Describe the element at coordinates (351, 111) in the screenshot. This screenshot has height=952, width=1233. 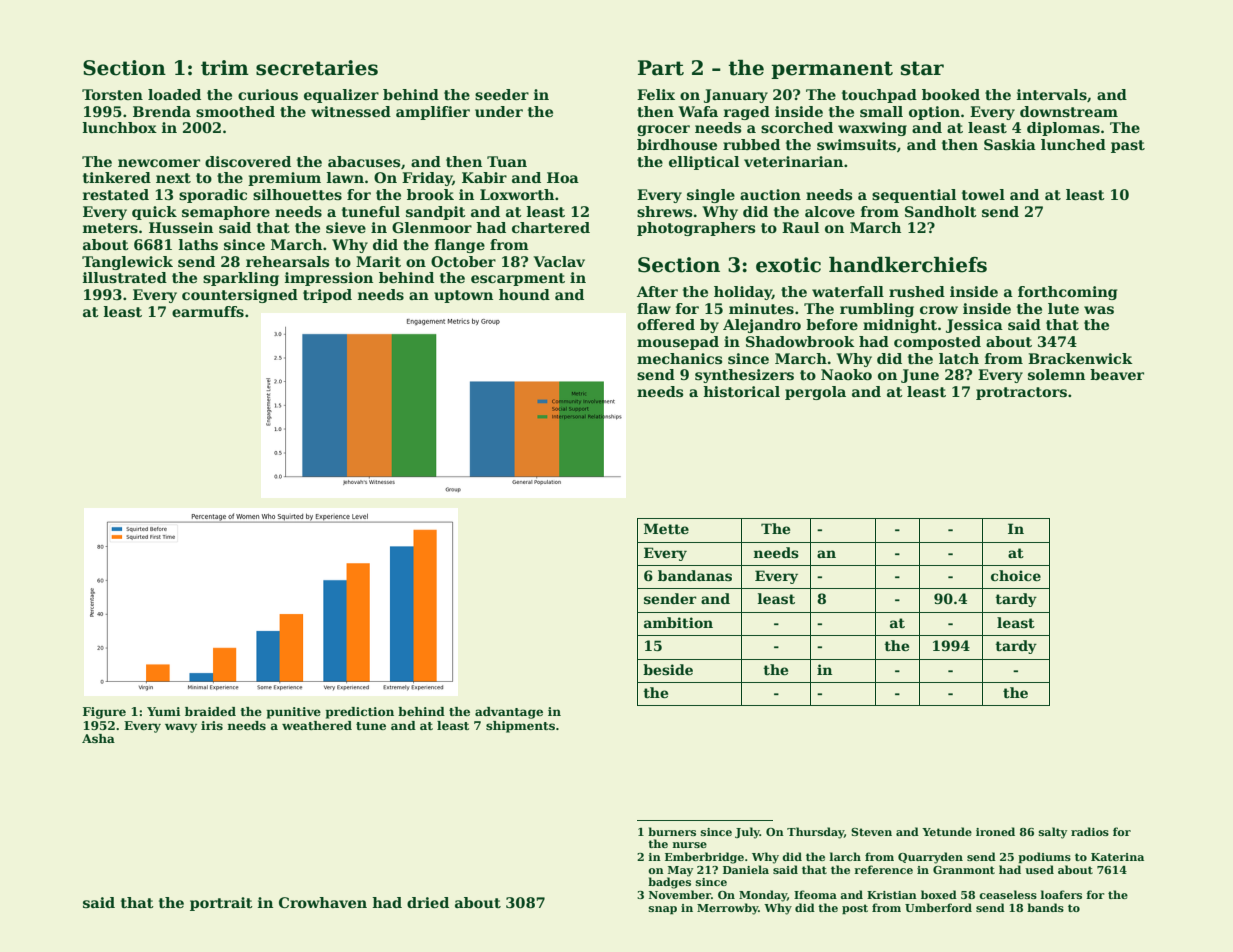
I see `witnessed` at that location.
